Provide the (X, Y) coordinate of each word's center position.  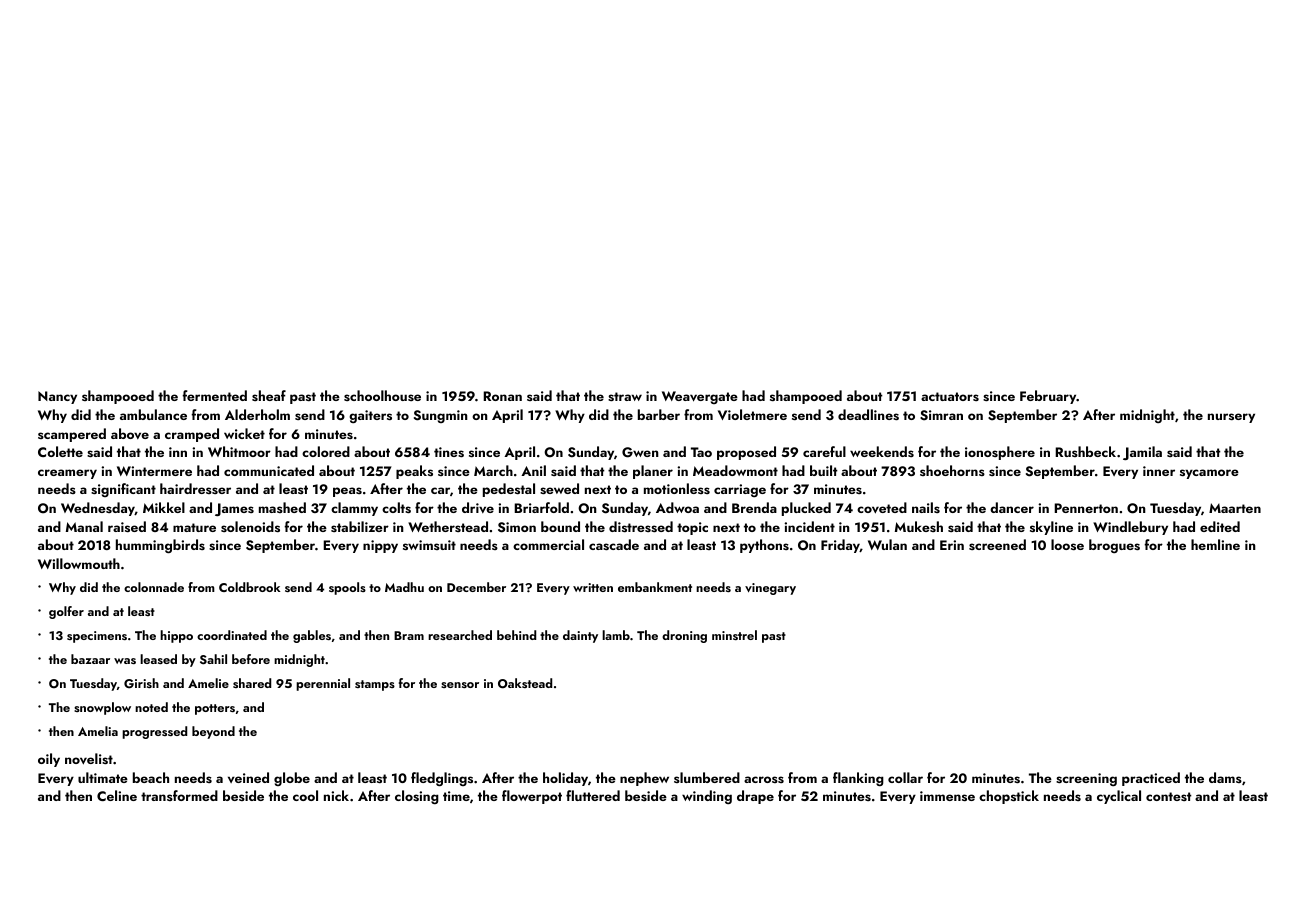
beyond (213, 732)
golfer (66, 612)
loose (1067, 544)
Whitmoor (239, 451)
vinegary (770, 589)
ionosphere (1000, 453)
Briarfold (541, 507)
